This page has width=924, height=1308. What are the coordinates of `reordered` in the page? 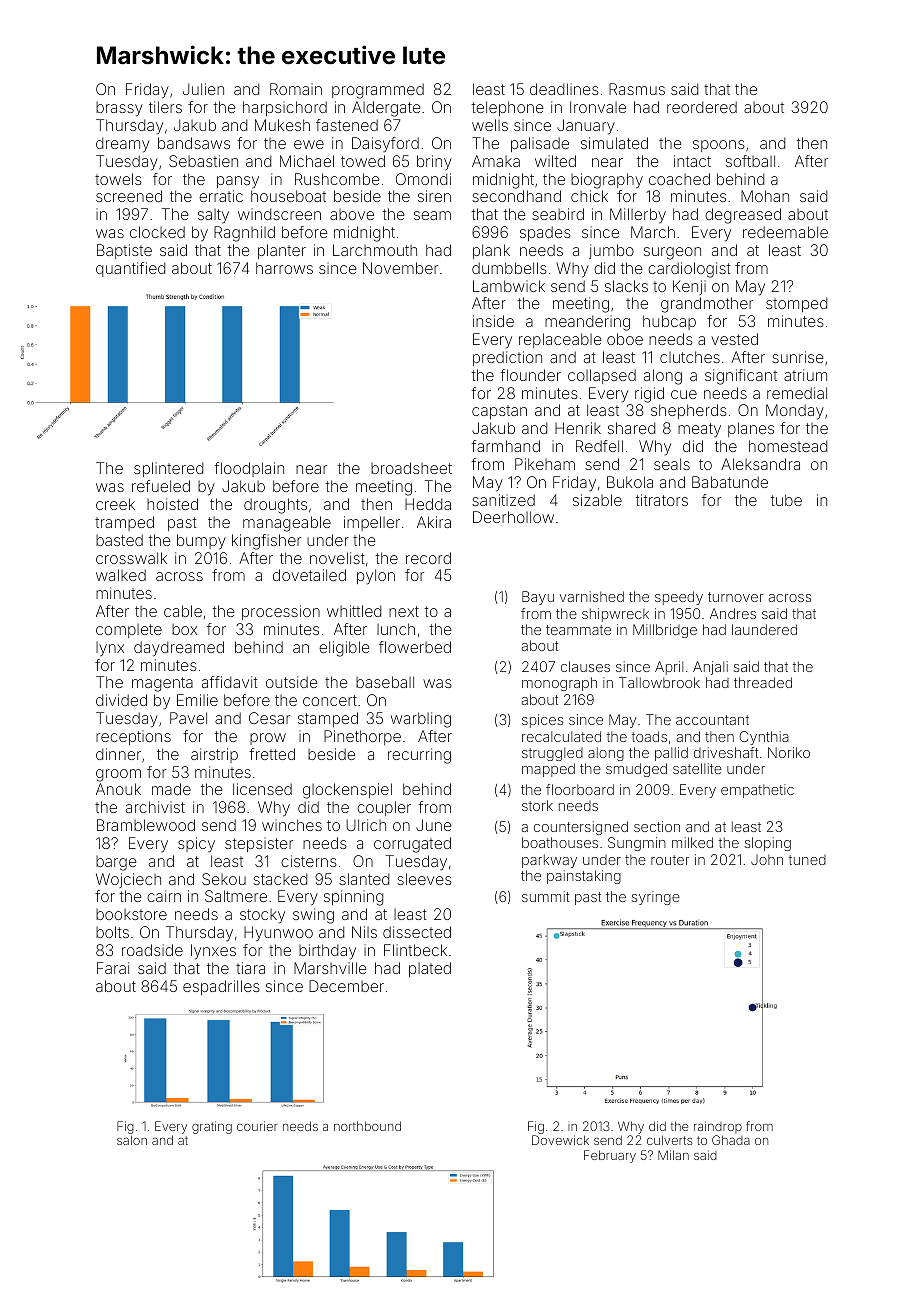 It's located at (702, 107).
